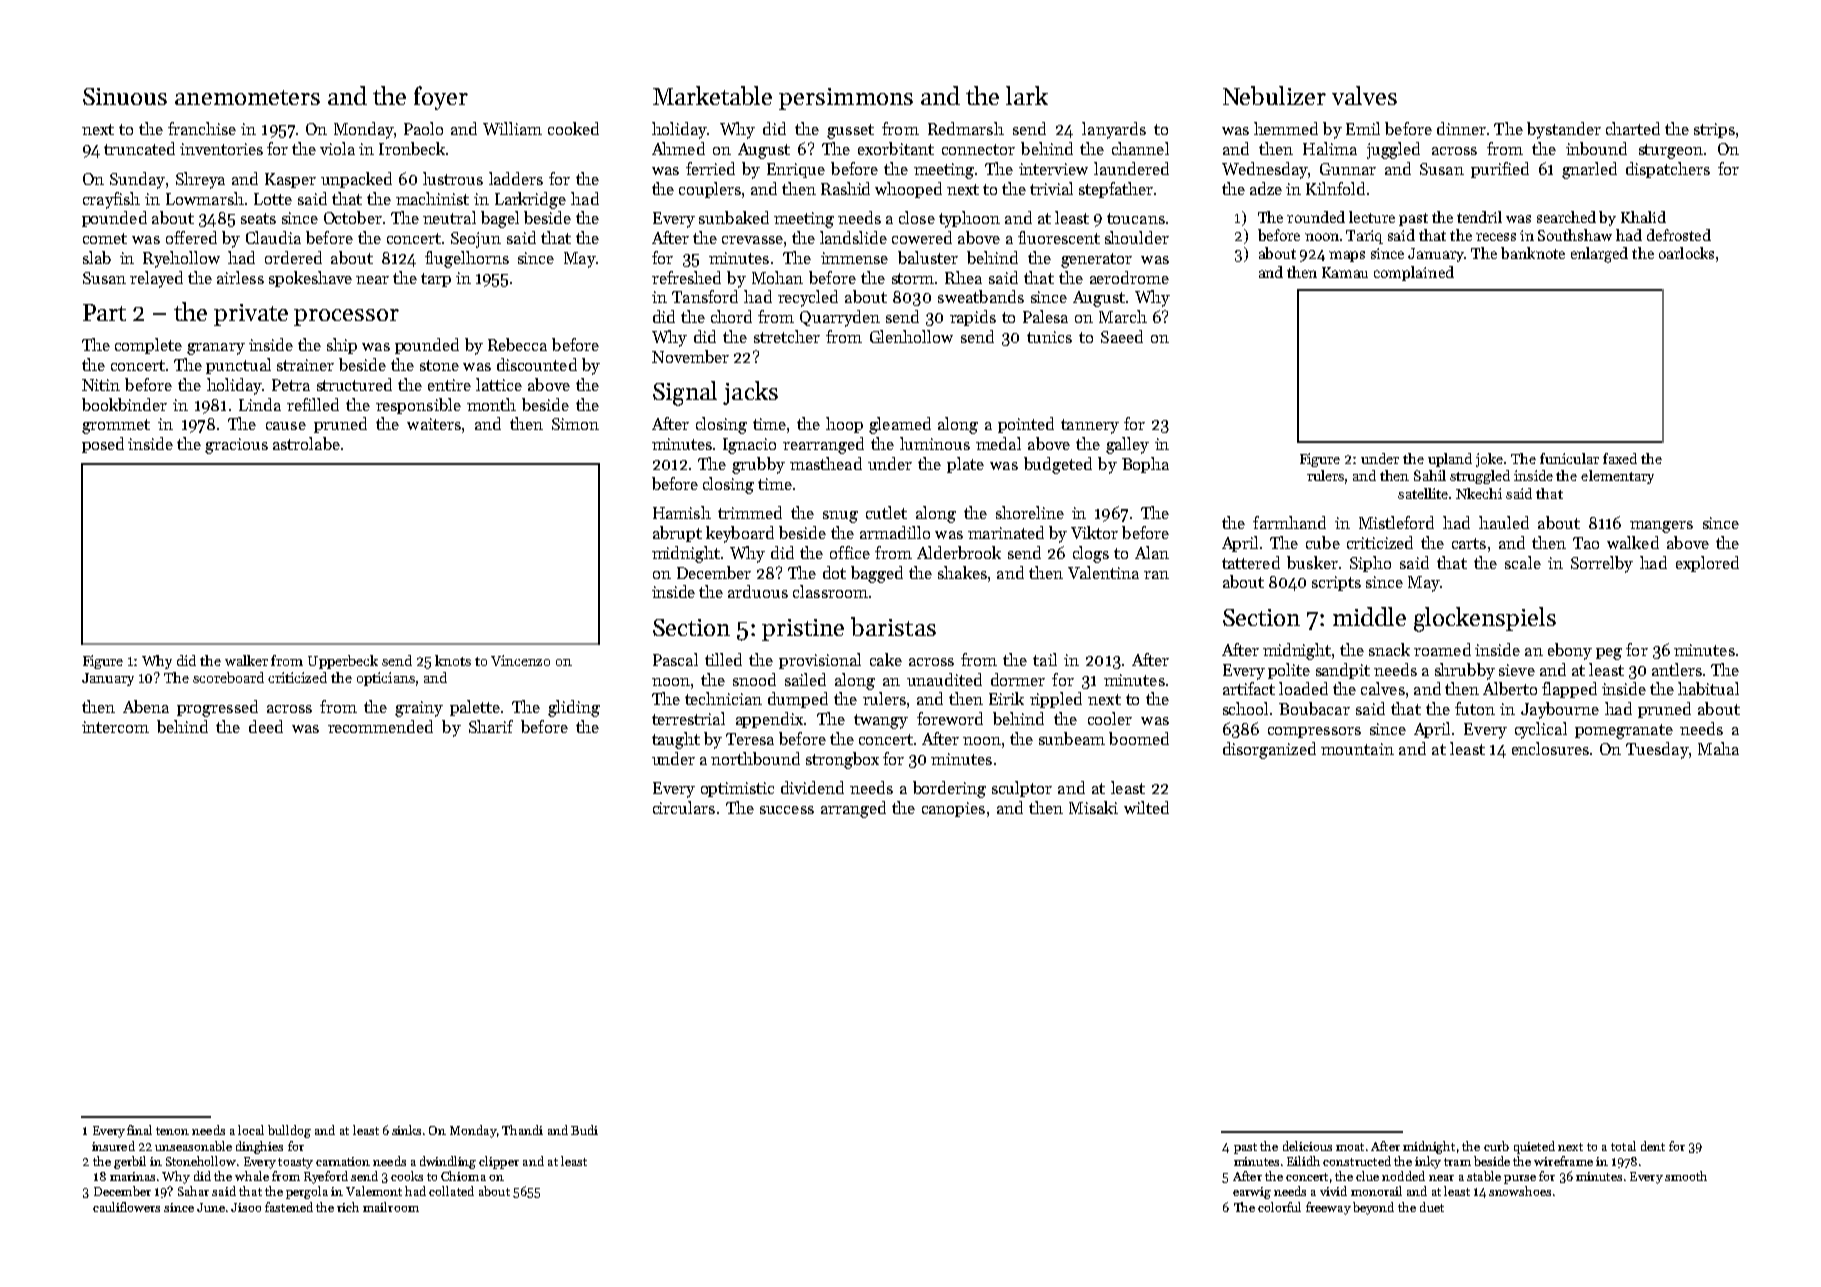 This screenshot has height=1287, width=1821. What do you see at coordinates (1496, 1146) in the screenshot?
I see `curb` at bounding box center [1496, 1146].
